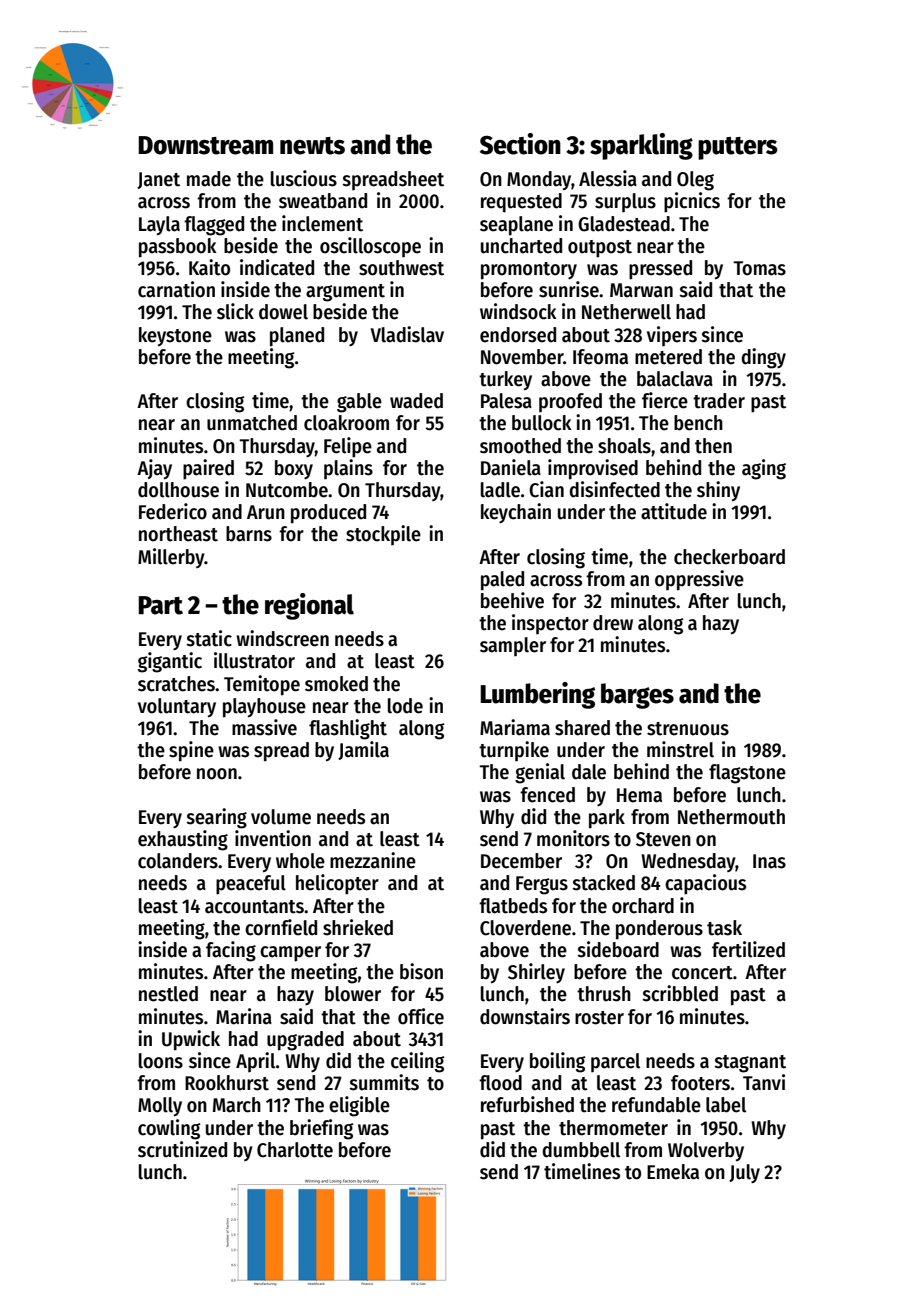 The image size is (924, 1311). I want to click on Section, so click(520, 144).
